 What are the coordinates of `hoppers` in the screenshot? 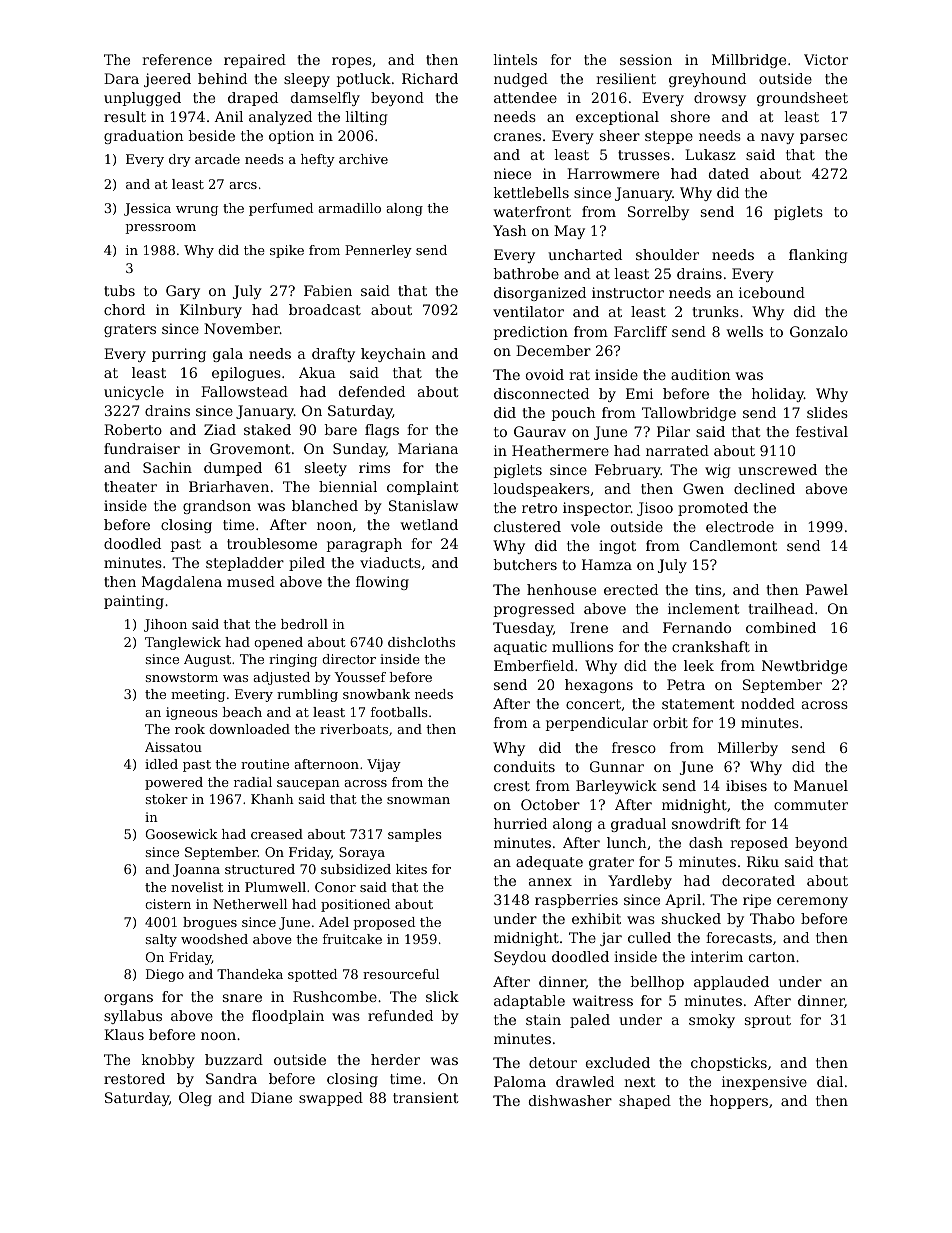 It's located at (739, 1102).
